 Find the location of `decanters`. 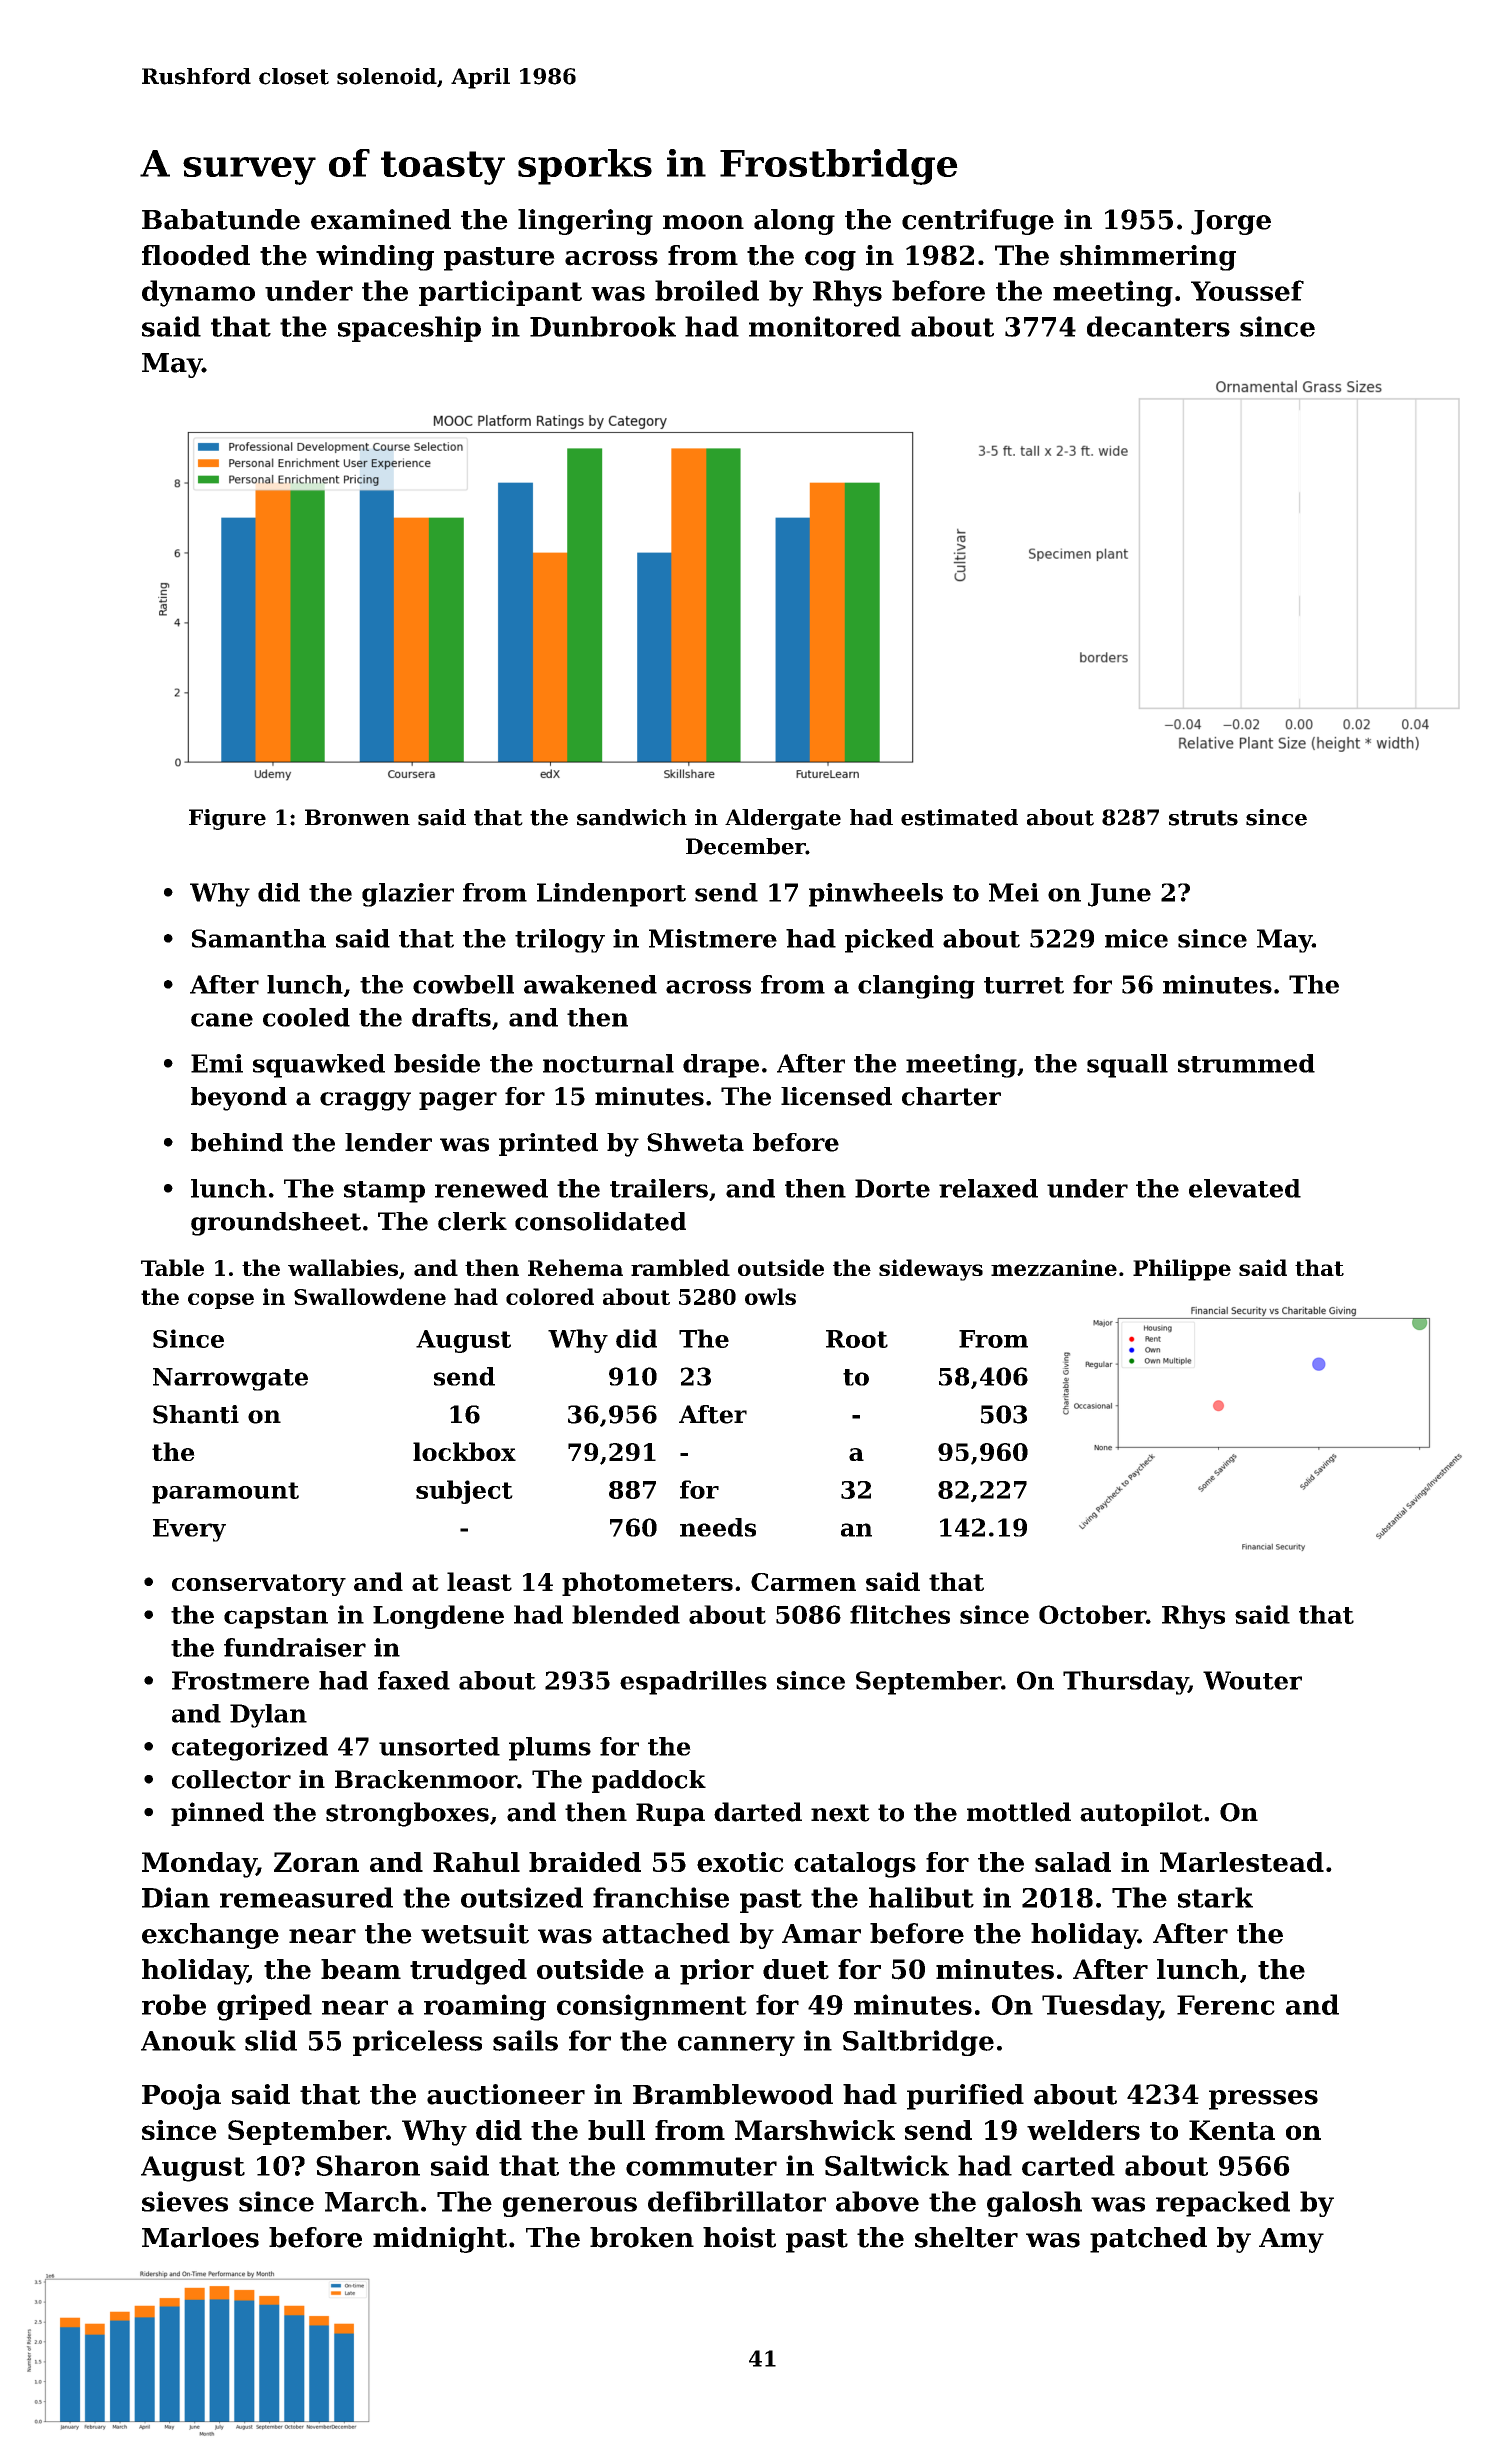

decanters is located at coordinates (1158, 326).
